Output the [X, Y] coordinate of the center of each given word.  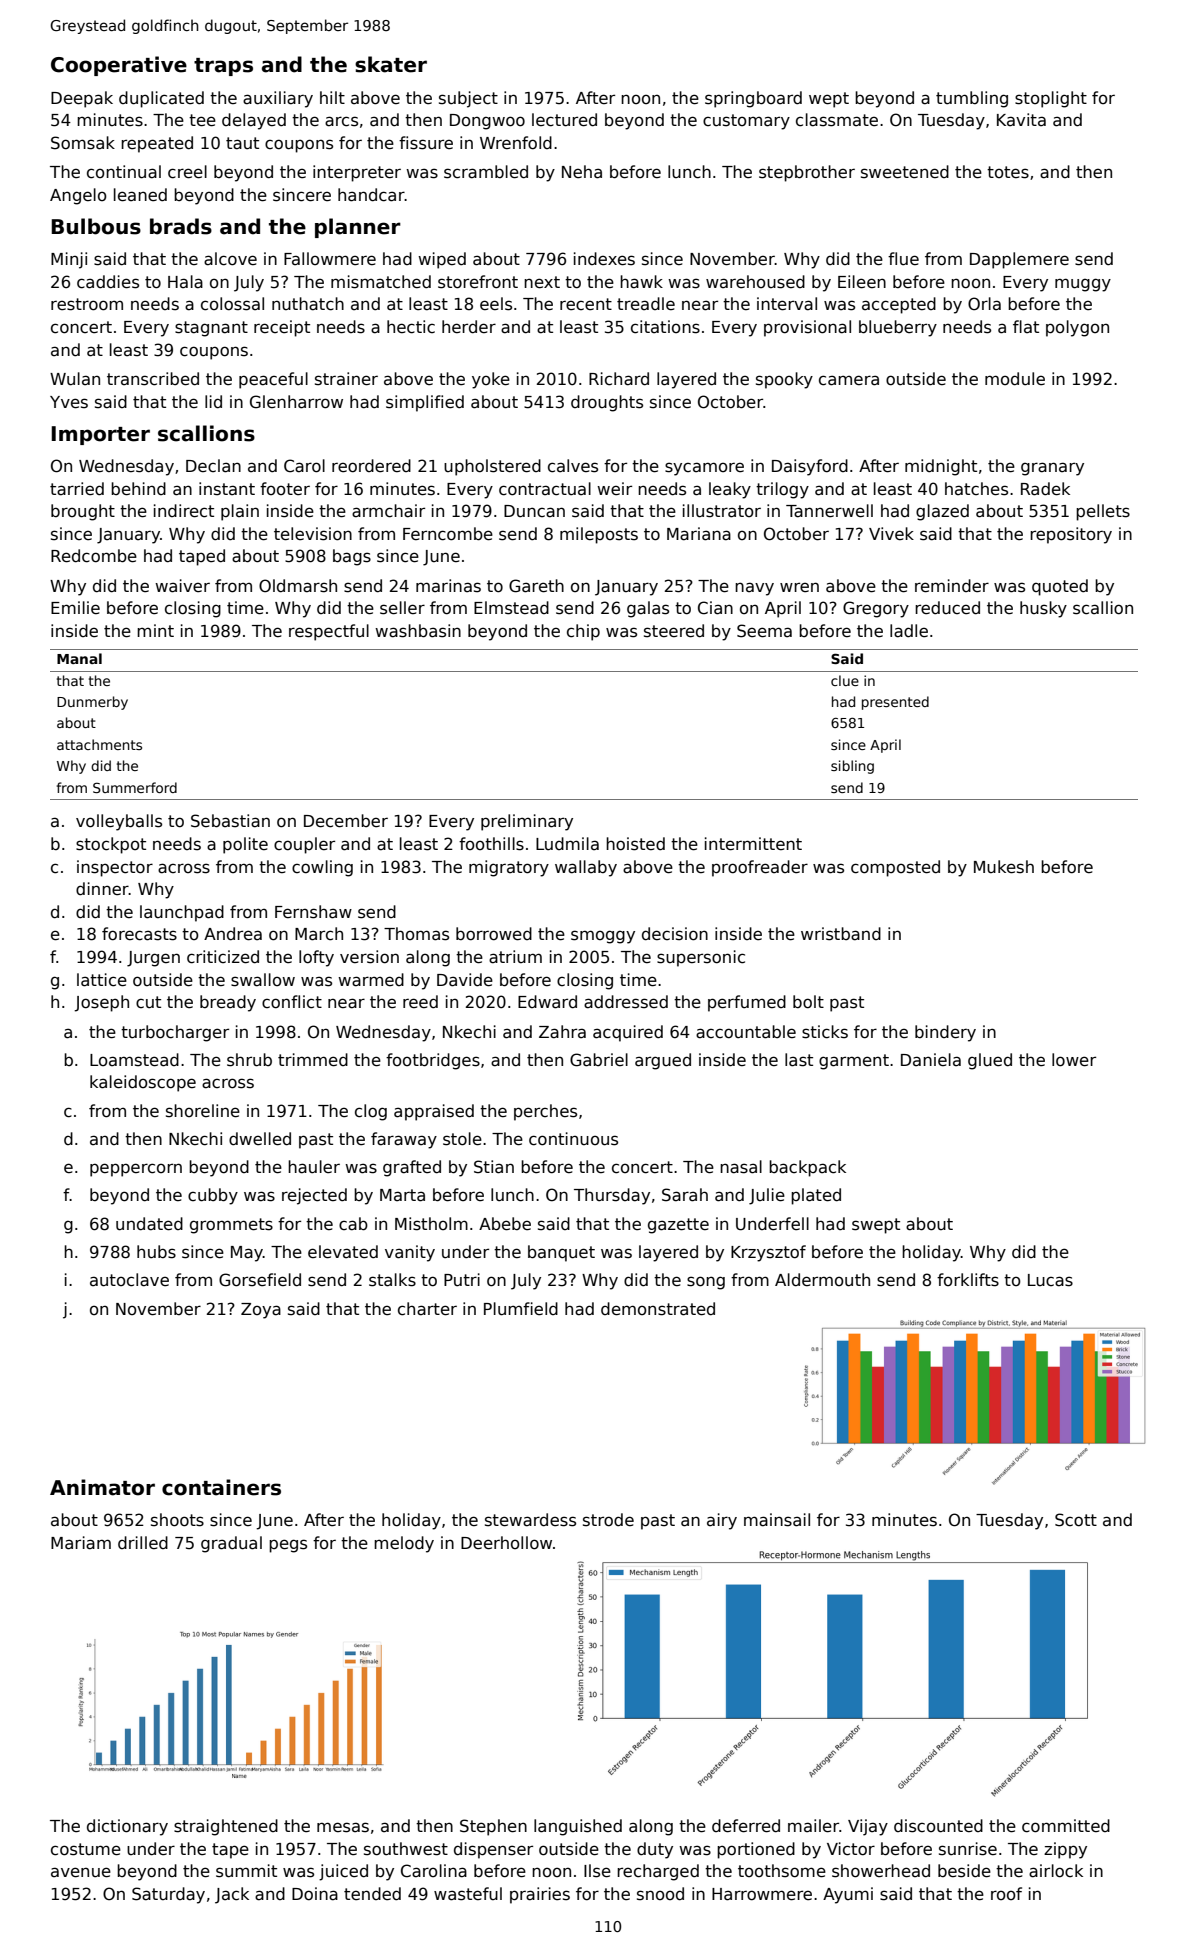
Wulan [75, 379]
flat [1026, 327]
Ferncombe [448, 534]
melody [404, 1544]
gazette [678, 1226]
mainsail [777, 1520]
